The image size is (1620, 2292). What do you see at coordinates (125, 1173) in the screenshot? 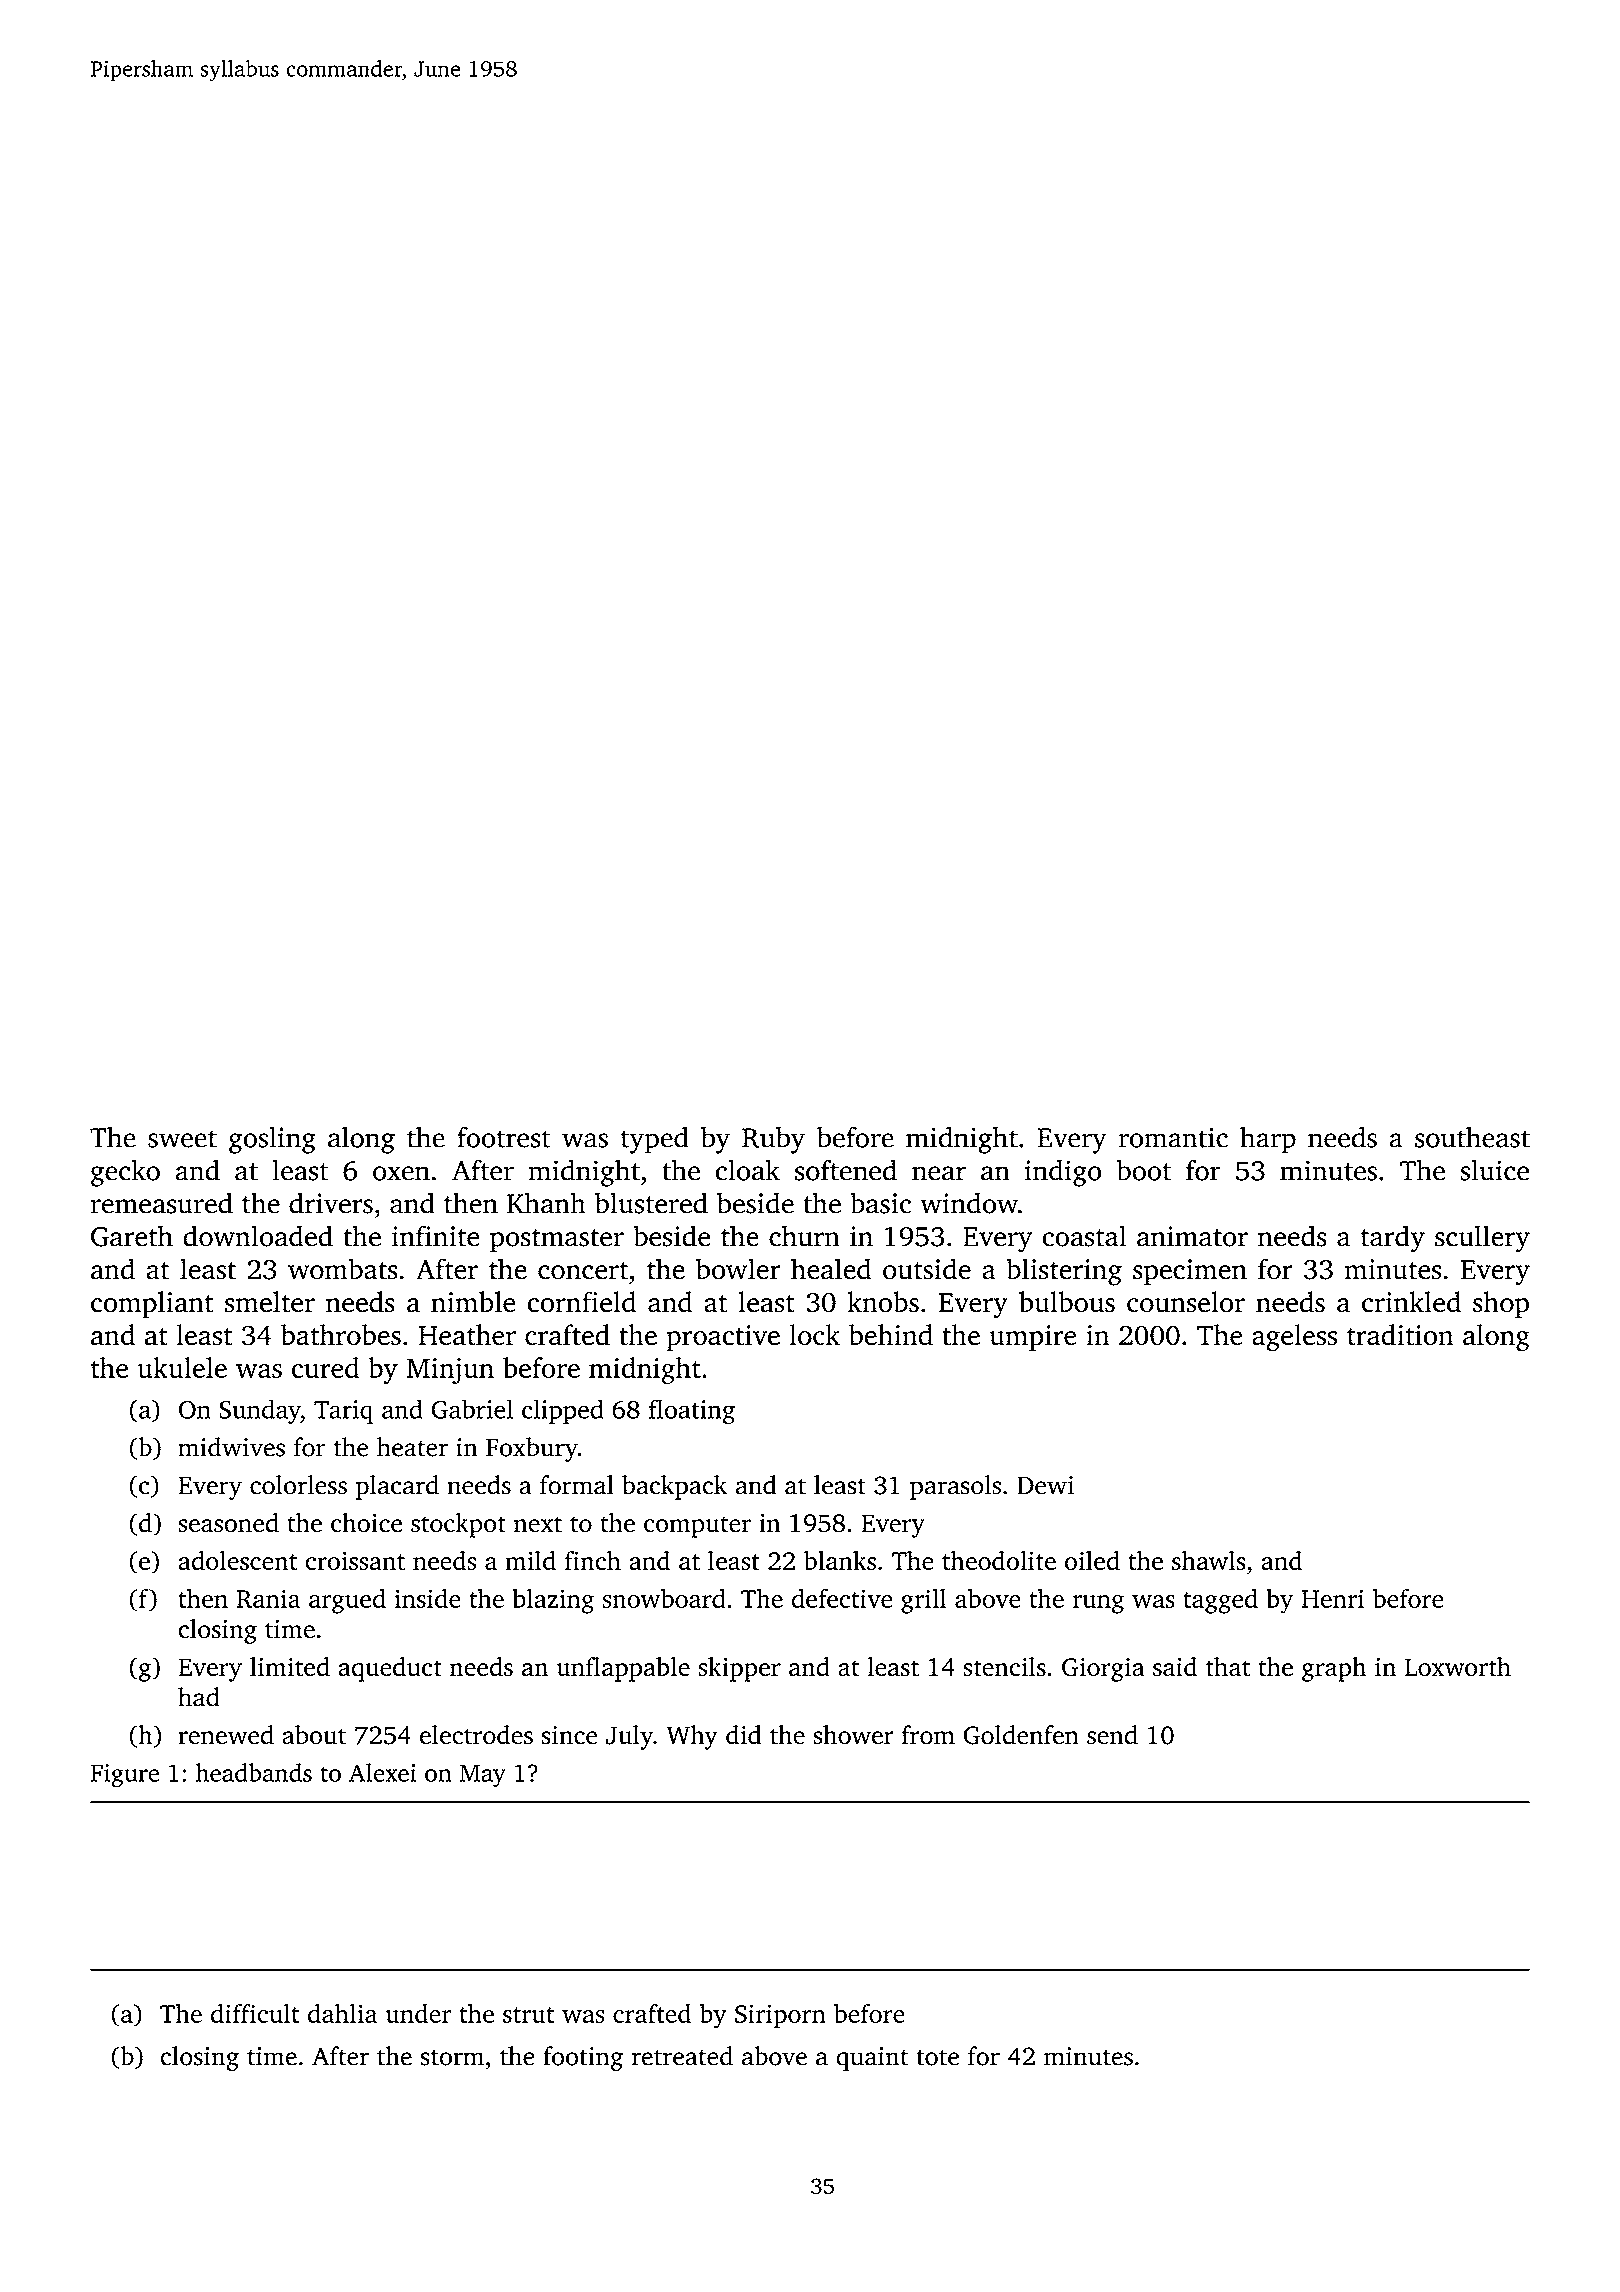
I see `gecko` at bounding box center [125, 1173].
